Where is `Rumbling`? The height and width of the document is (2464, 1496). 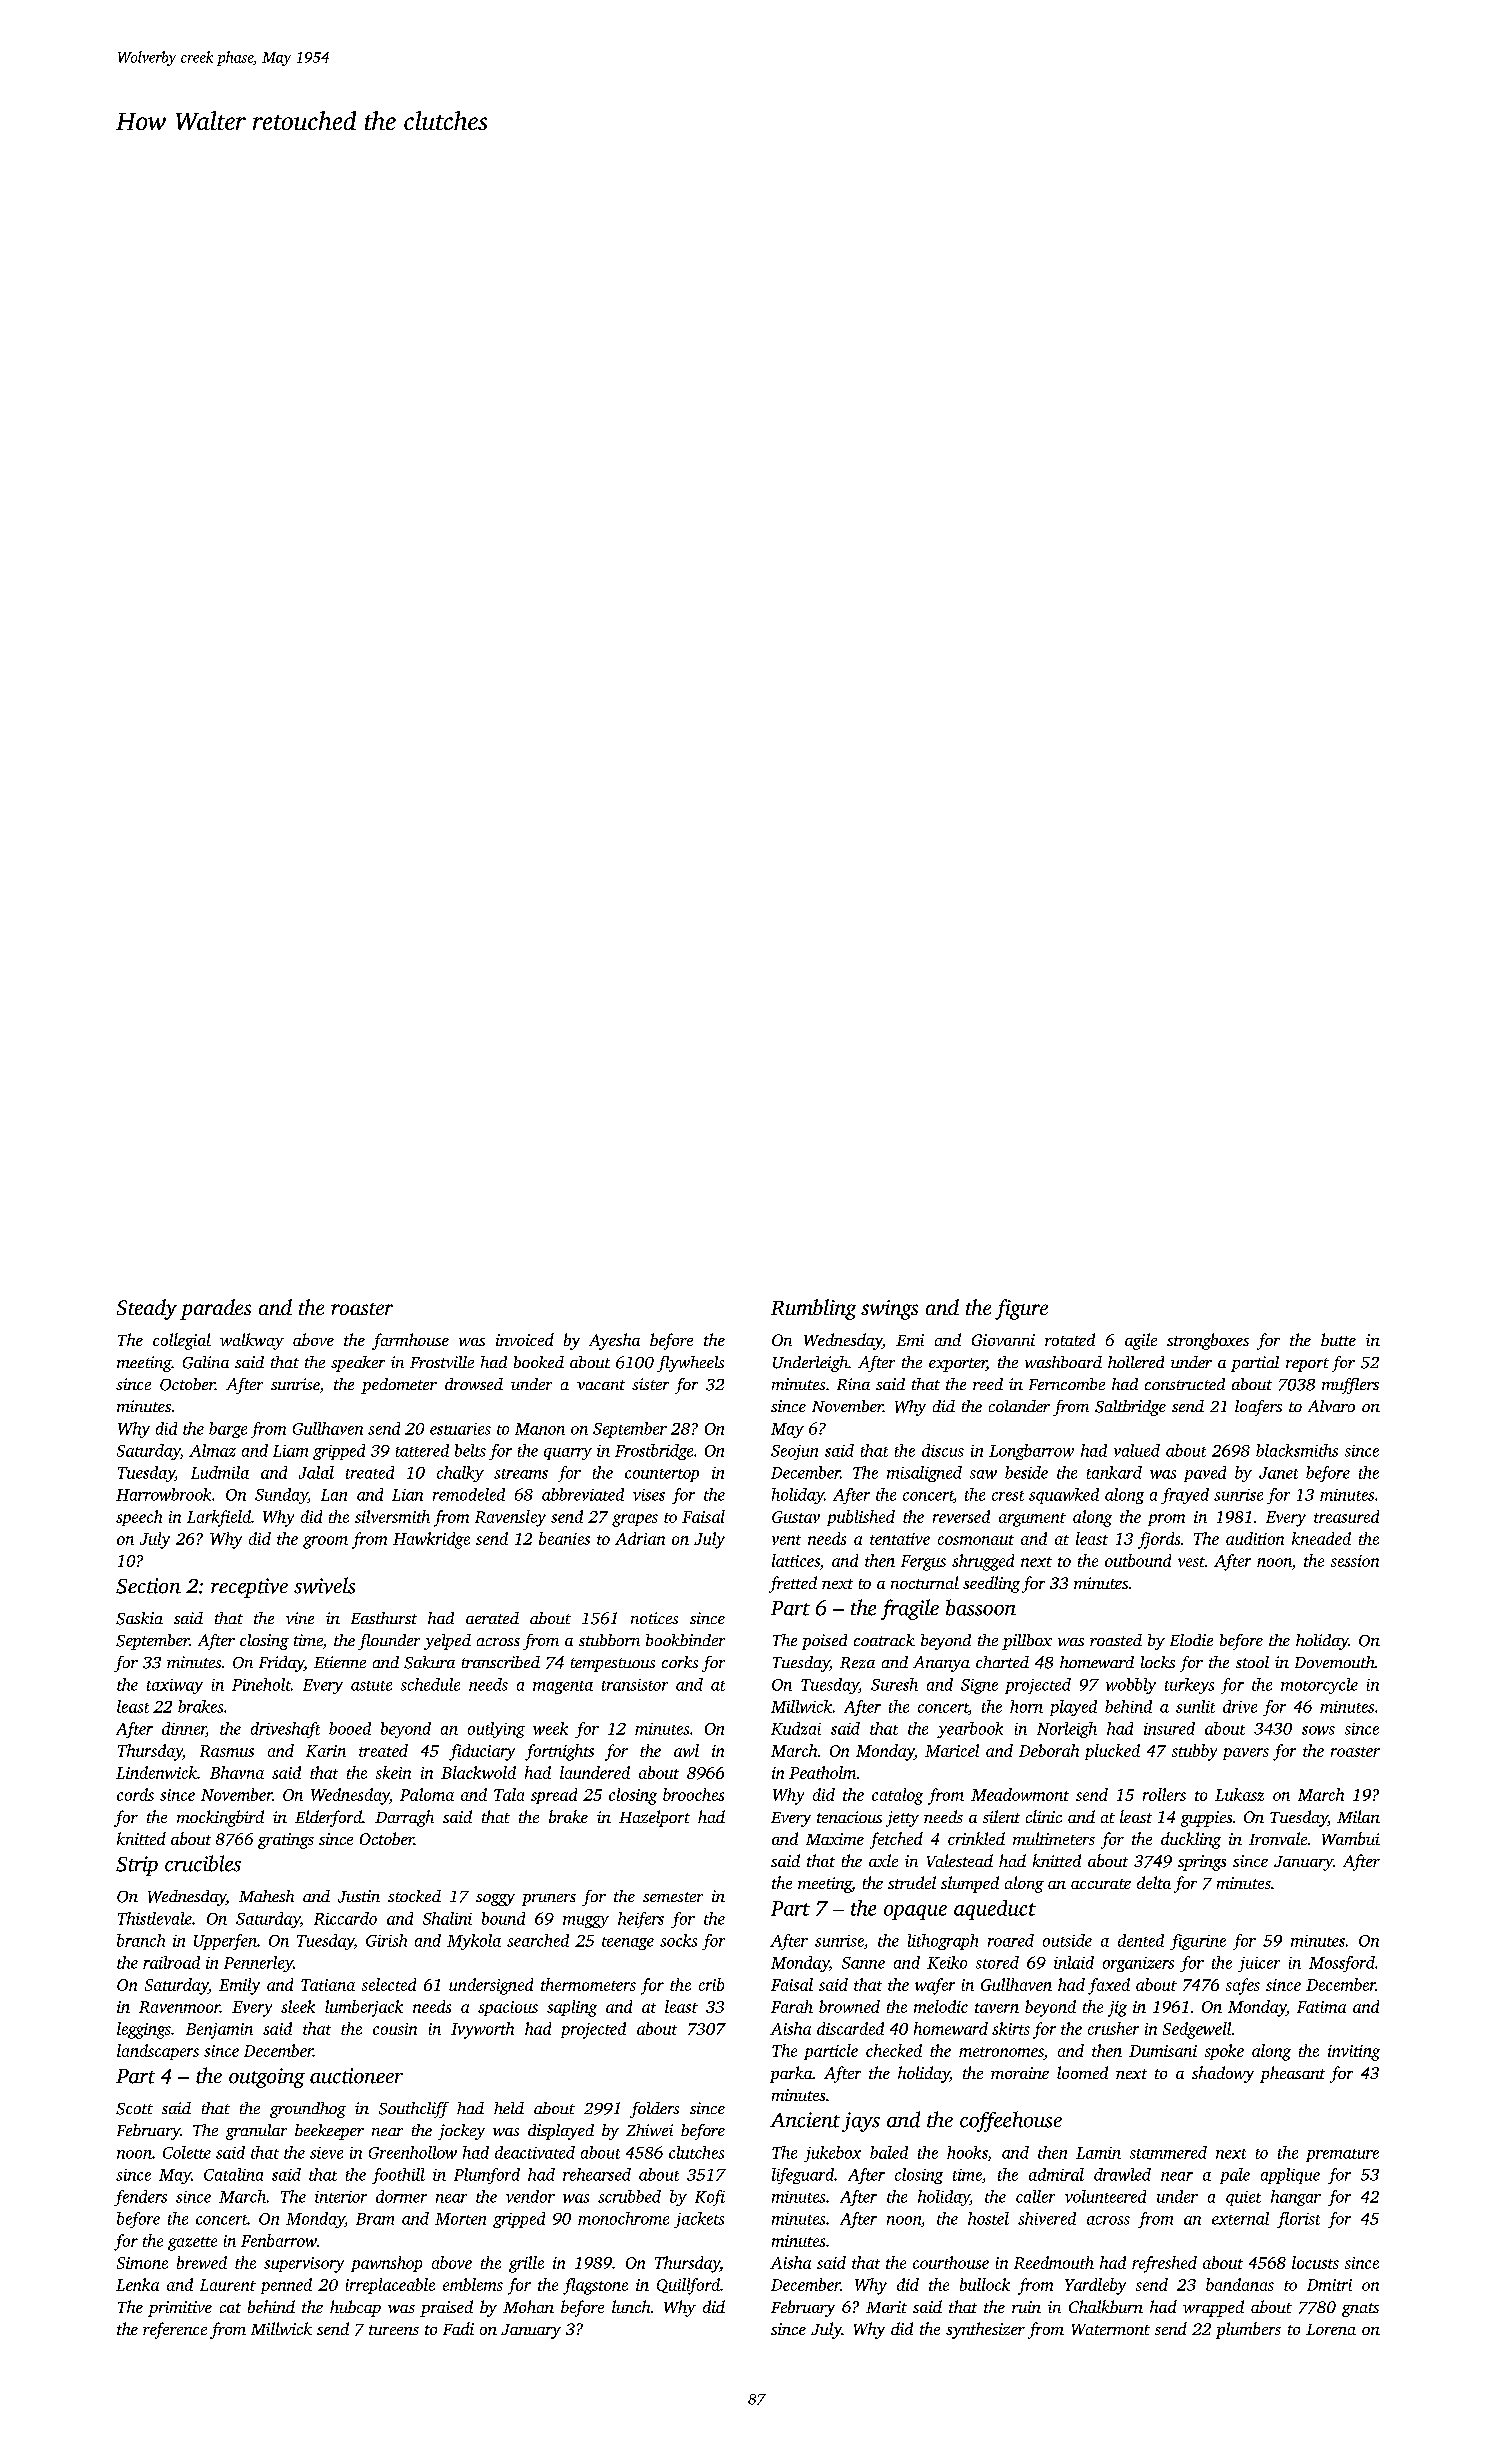 Rumbling is located at coordinates (813, 1309).
